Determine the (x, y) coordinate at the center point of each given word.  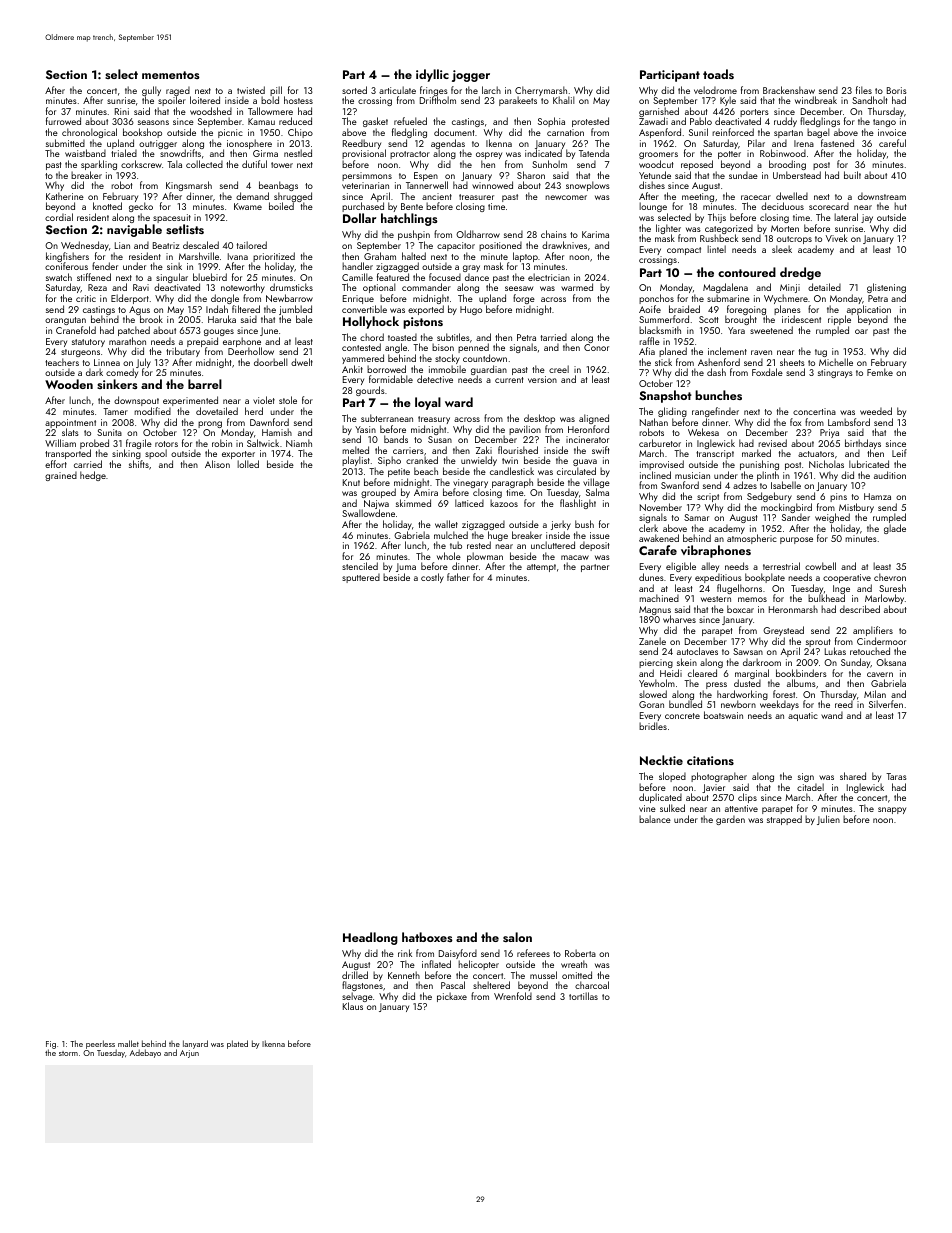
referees (533, 953)
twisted (251, 90)
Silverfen (886, 704)
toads (718, 74)
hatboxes (427, 937)
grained (61, 476)
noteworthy (243, 289)
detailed (824, 287)
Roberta (580, 953)
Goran (651, 704)
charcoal (592, 985)
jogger (471, 76)
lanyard (195, 1044)
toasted (402, 337)
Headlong (370, 938)
